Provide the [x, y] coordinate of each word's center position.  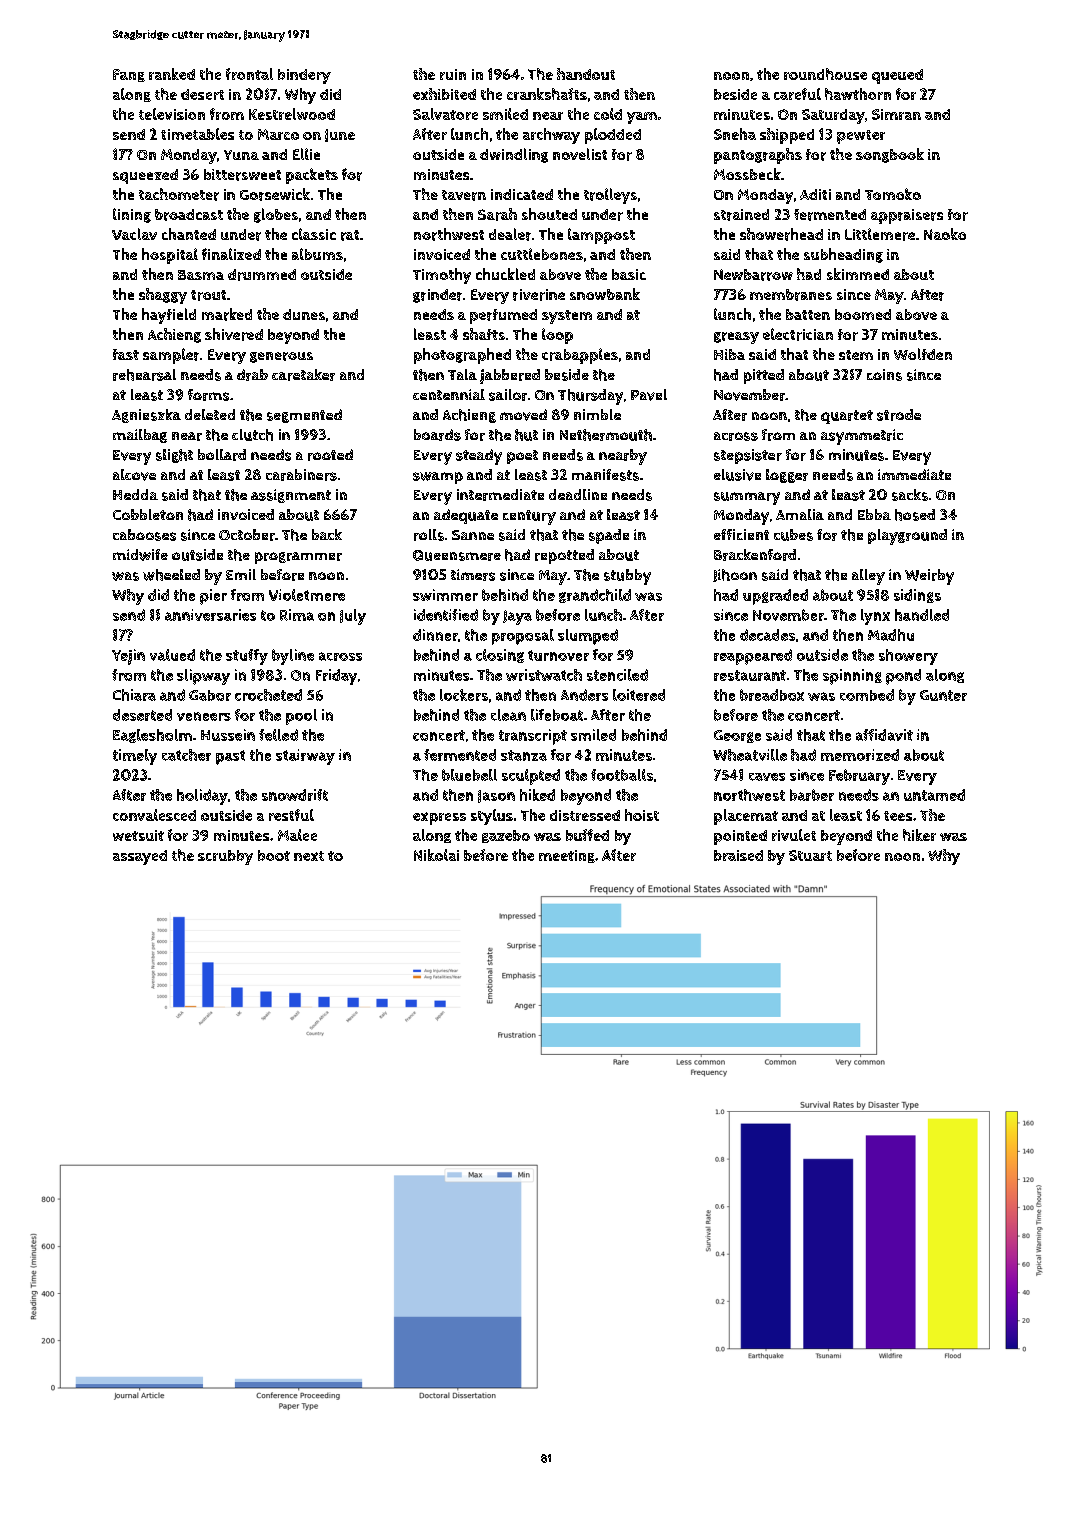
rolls [429, 535]
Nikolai [436, 855]
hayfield [169, 316]
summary [747, 498]
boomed [863, 314]
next [309, 856]
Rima [297, 615]
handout [586, 74]
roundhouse [825, 74]
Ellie [306, 154]
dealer [510, 234]
